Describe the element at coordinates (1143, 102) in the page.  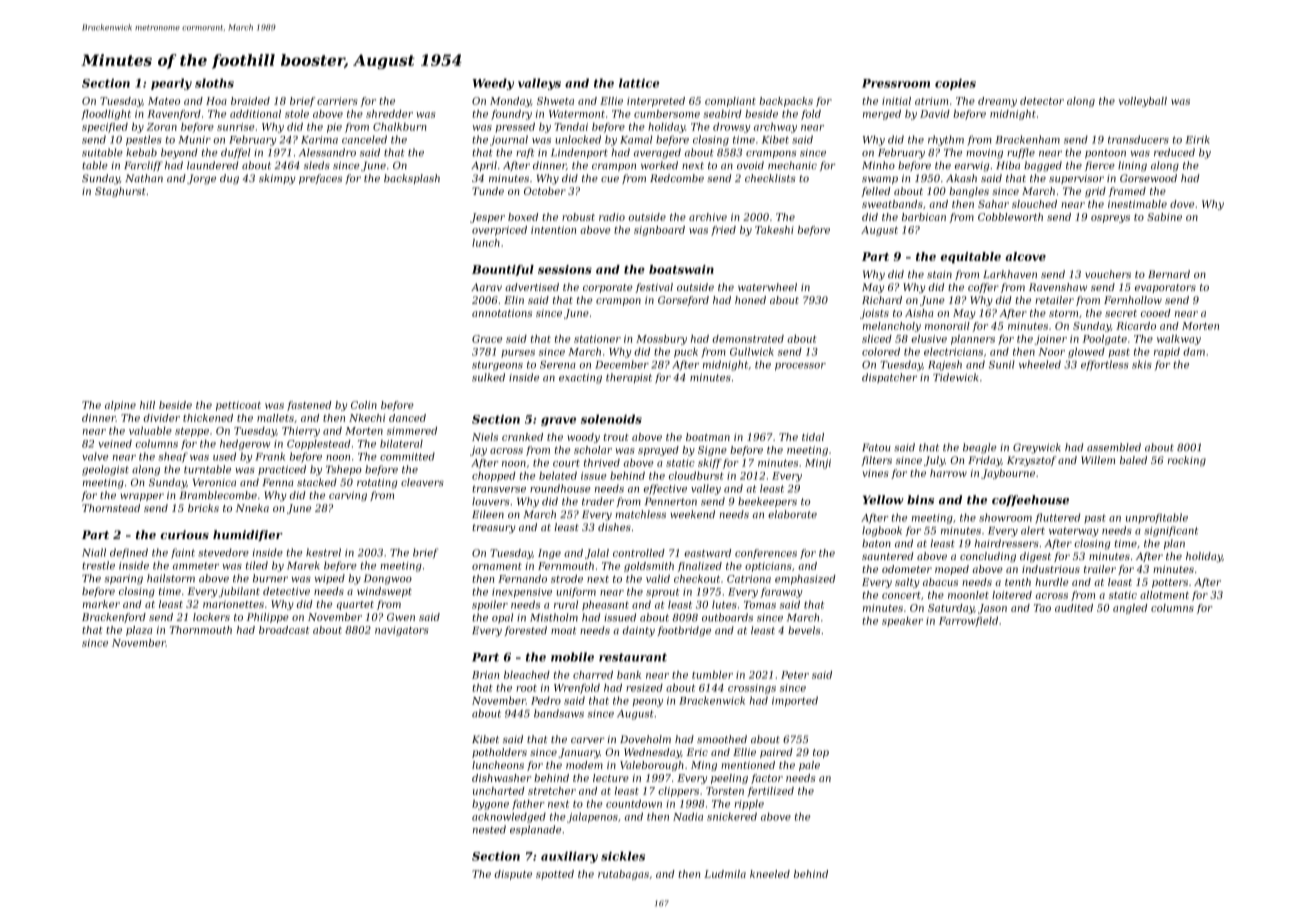
I see `volleyball` at that location.
